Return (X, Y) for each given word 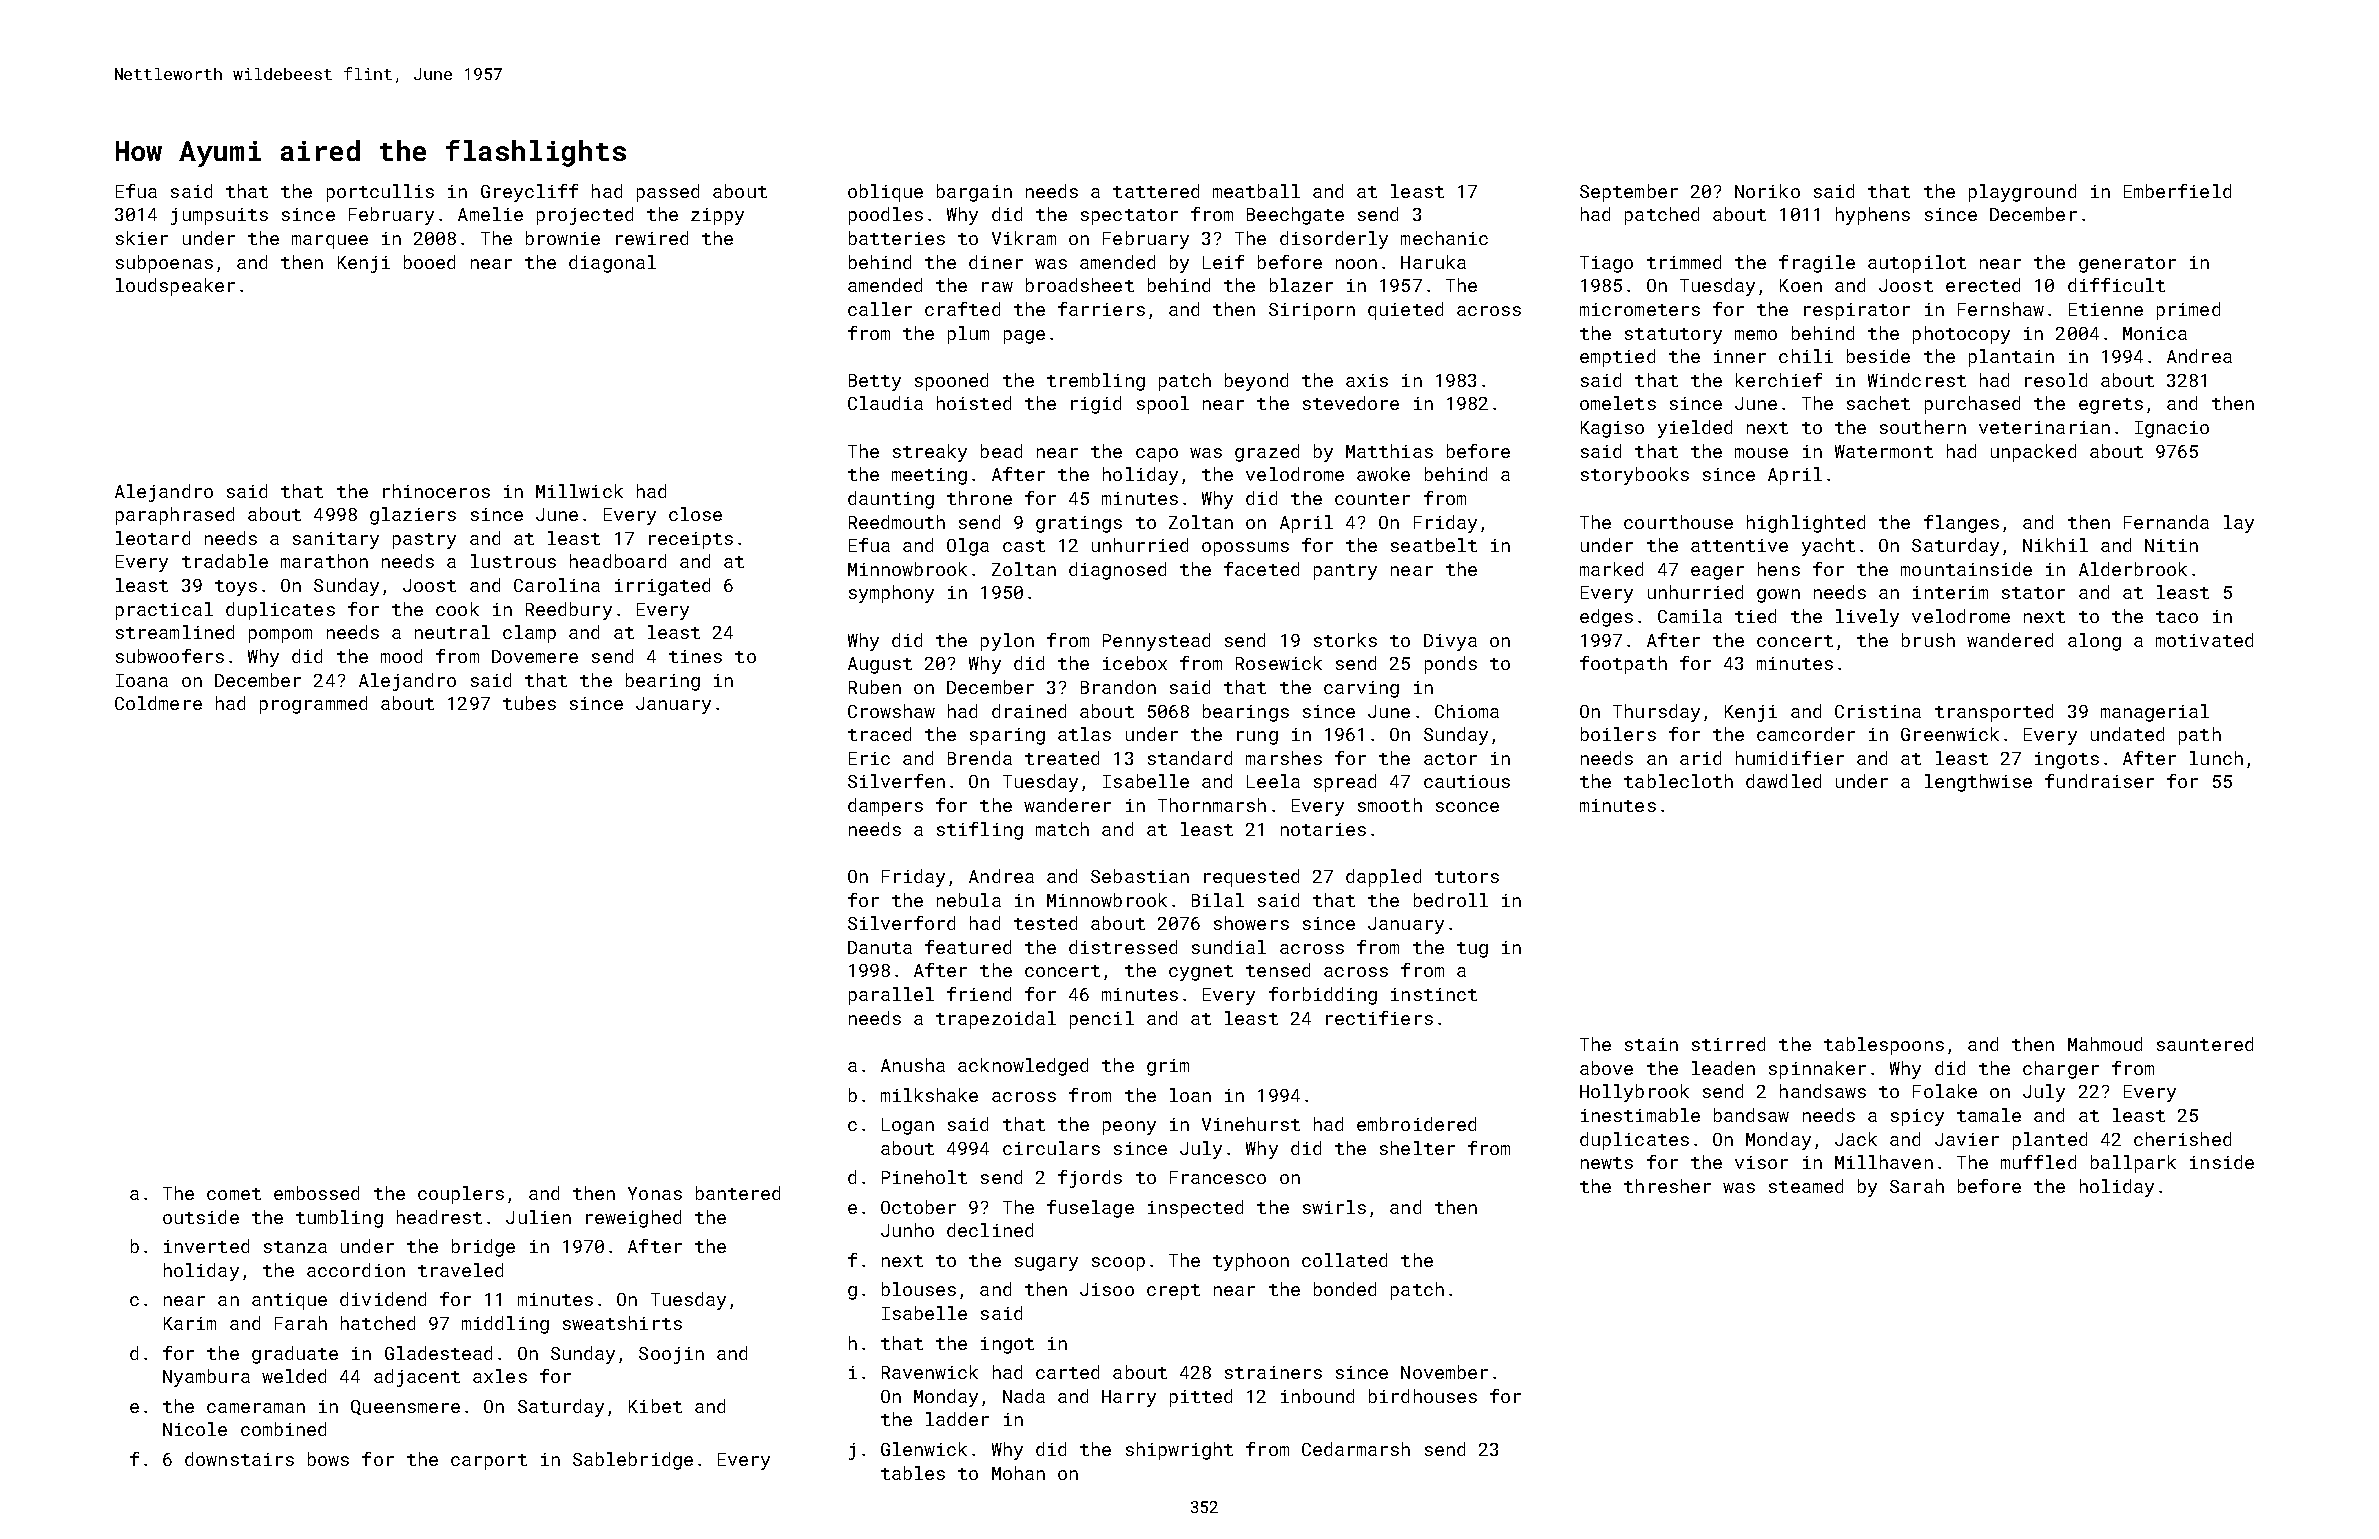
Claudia (885, 403)
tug (1472, 950)
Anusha (913, 1065)
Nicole (195, 1429)
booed (429, 262)
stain (1651, 1044)
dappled (1383, 878)
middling (505, 1325)
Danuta (880, 947)
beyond (1256, 382)
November (1444, 1372)
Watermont (1884, 451)
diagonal (612, 264)
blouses (919, 1289)
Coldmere (158, 703)
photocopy (1961, 335)
